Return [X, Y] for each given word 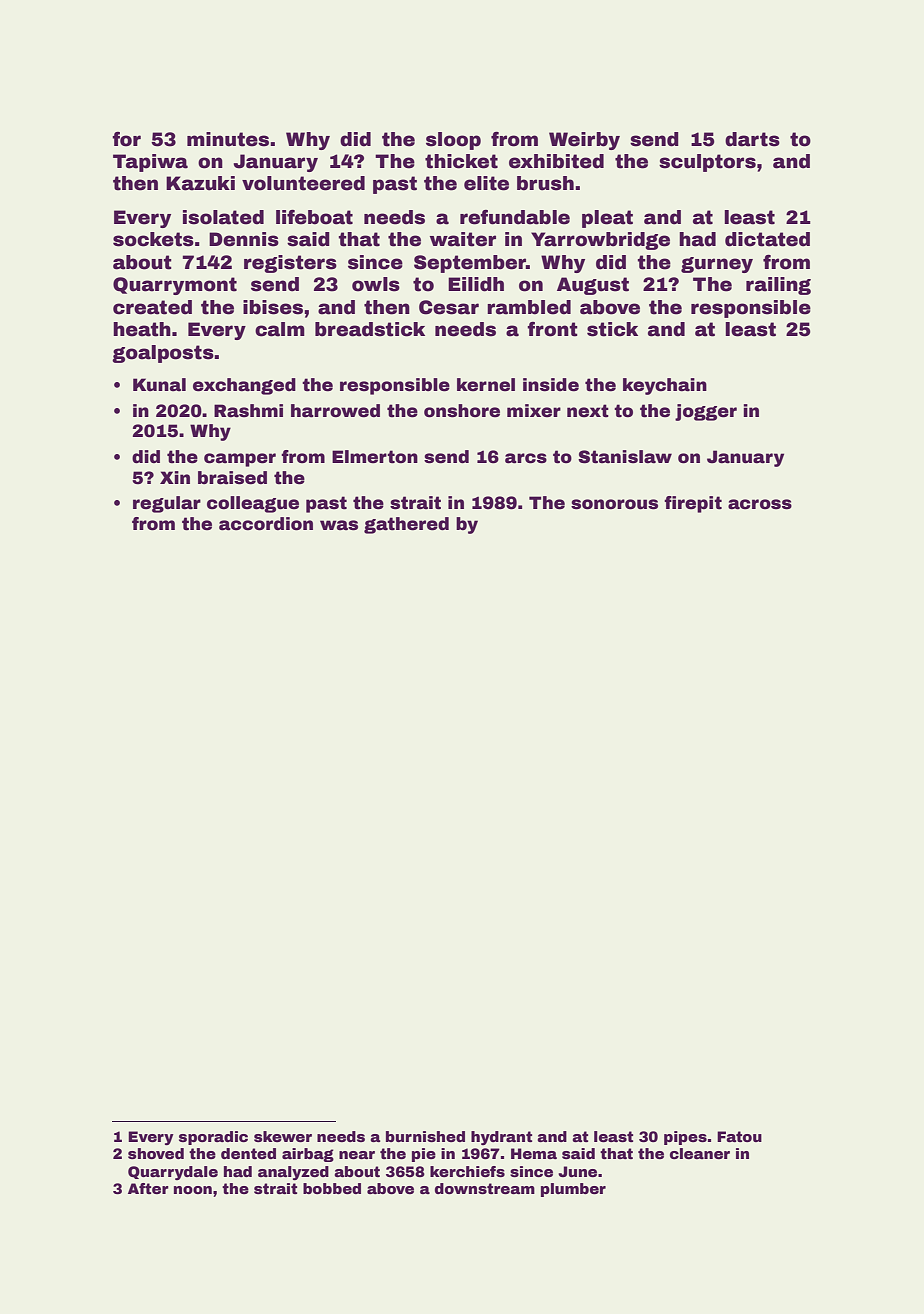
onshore [462, 411]
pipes [685, 1138]
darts [752, 139]
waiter [463, 239]
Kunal [159, 385]
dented [248, 1153]
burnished [425, 1136]
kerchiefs [467, 1172]
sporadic [213, 1138]
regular [167, 504]
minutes [228, 139]
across [760, 504]
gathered [406, 525]
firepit [693, 504]
